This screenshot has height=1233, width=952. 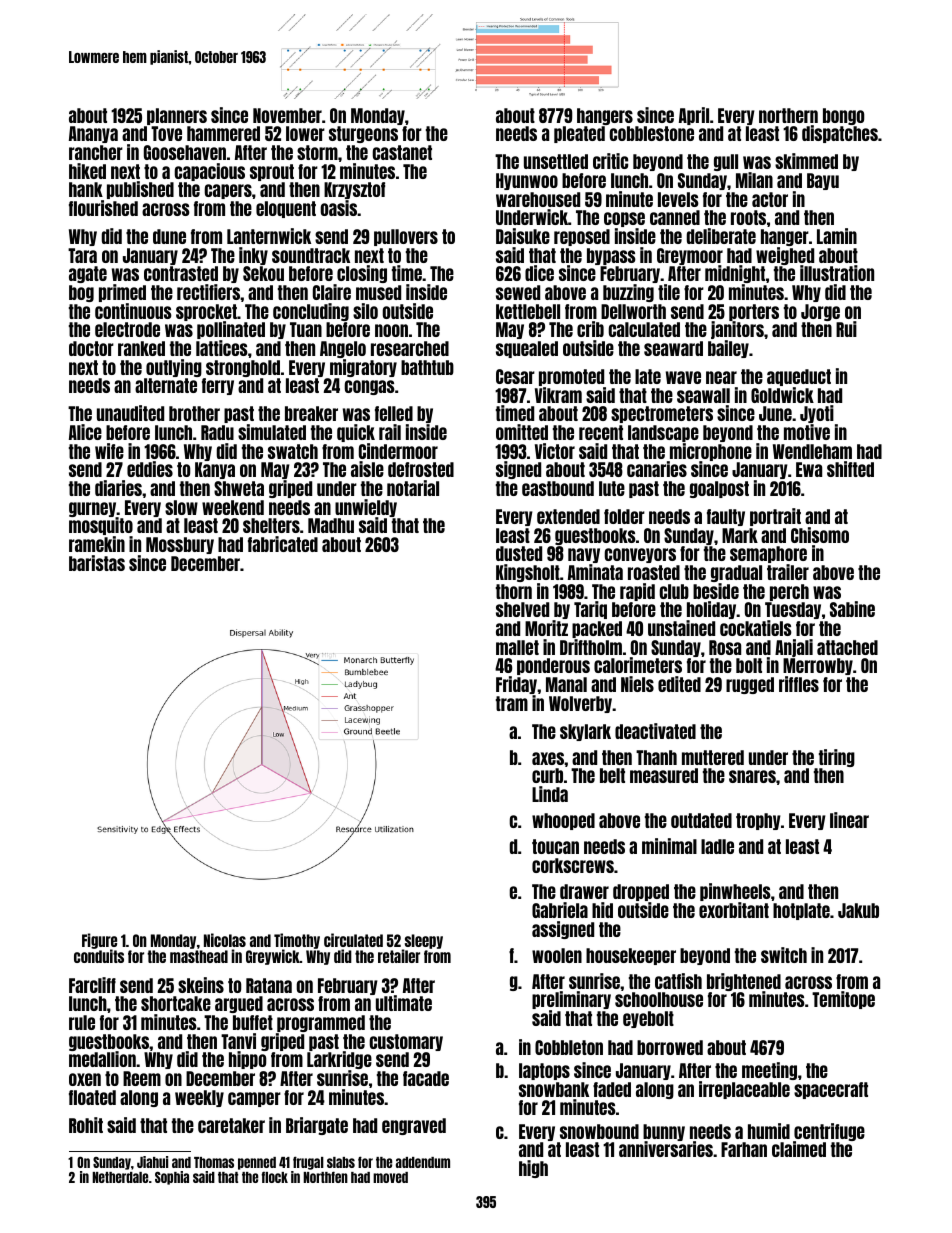 I want to click on cobblestone, so click(x=651, y=133).
